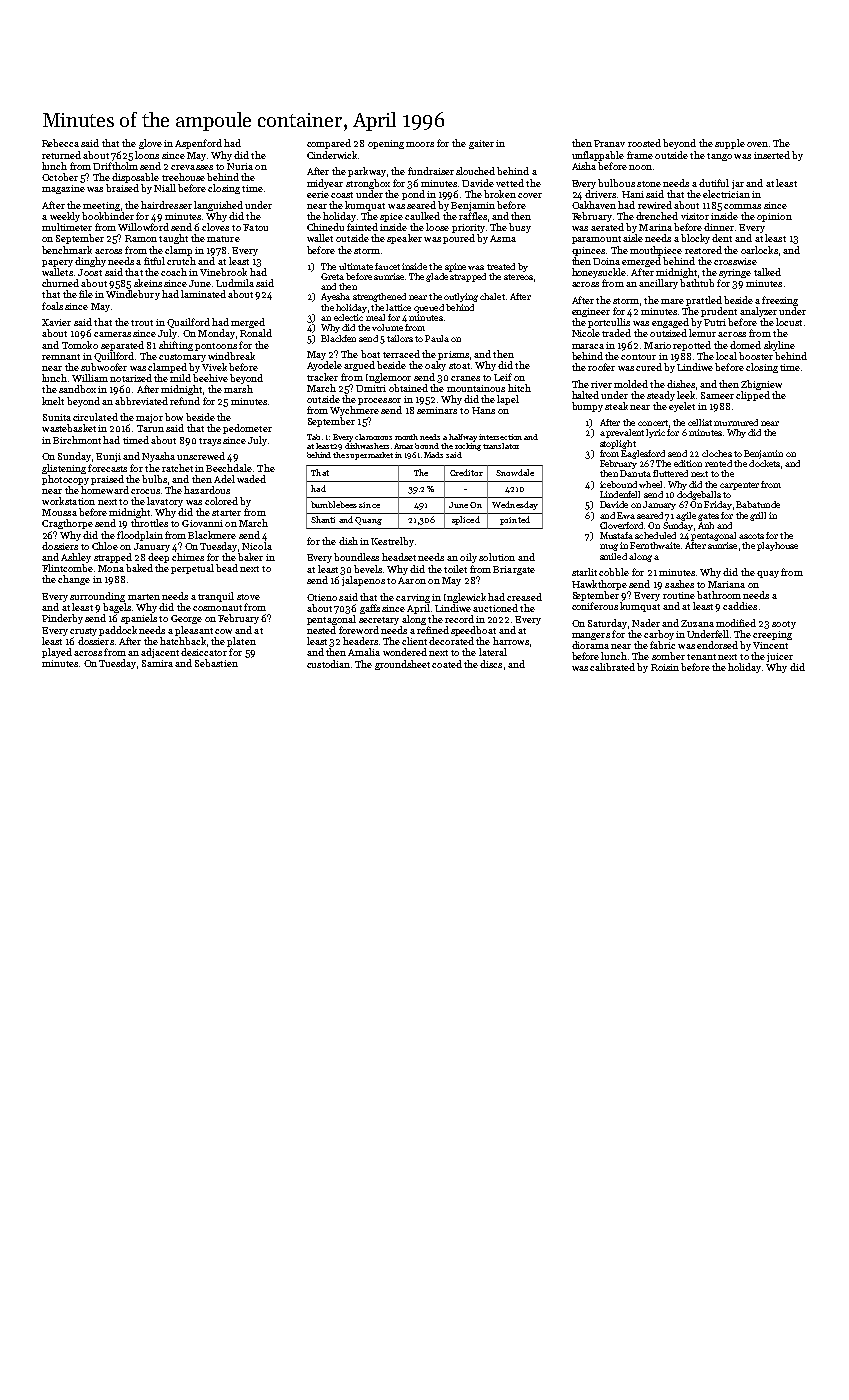 The height and width of the screenshot is (1400, 849). Describe the element at coordinates (95, 417) in the screenshot. I see `circulated` at that location.
